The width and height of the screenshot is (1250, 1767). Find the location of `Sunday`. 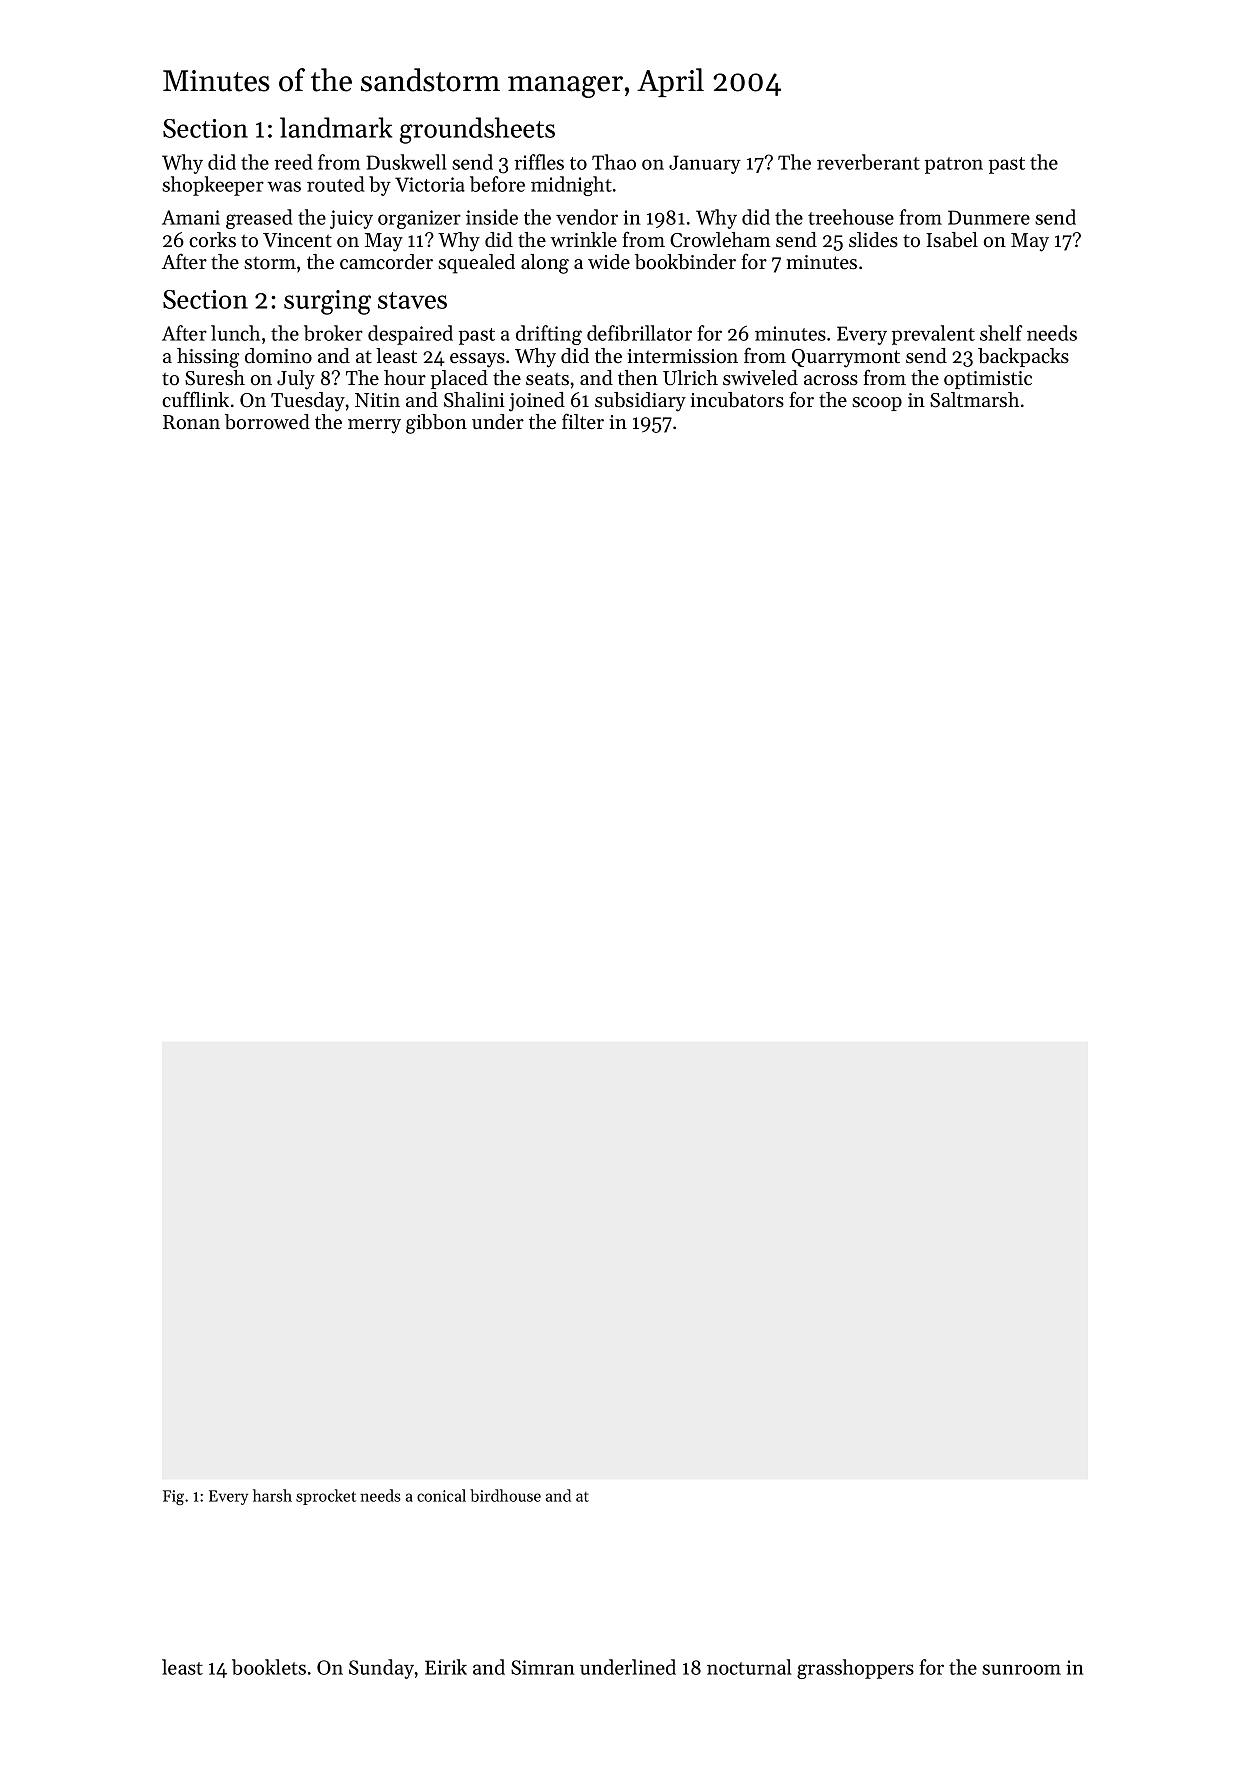

Sunday is located at coordinates (382, 1669).
